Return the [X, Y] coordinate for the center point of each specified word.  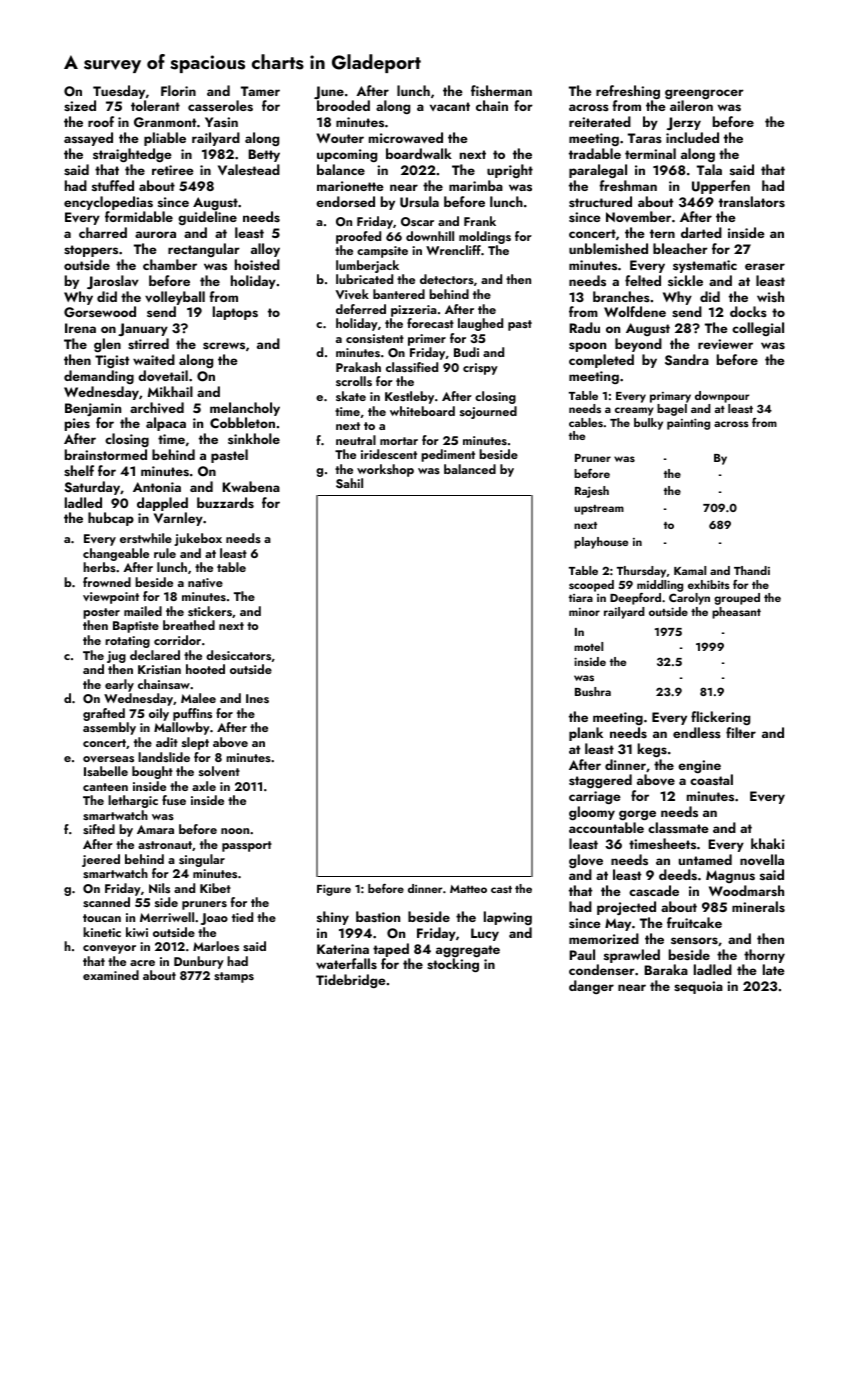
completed [601, 361]
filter [741, 732]
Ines [257, 698]
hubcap [111, 519]
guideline [207, 218]
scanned [106, 902]
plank [586, 734]
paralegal [598, 171]
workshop [385, 470]
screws [224, 345]
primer [427, 340]
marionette [350, 186]
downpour [722, 397]
